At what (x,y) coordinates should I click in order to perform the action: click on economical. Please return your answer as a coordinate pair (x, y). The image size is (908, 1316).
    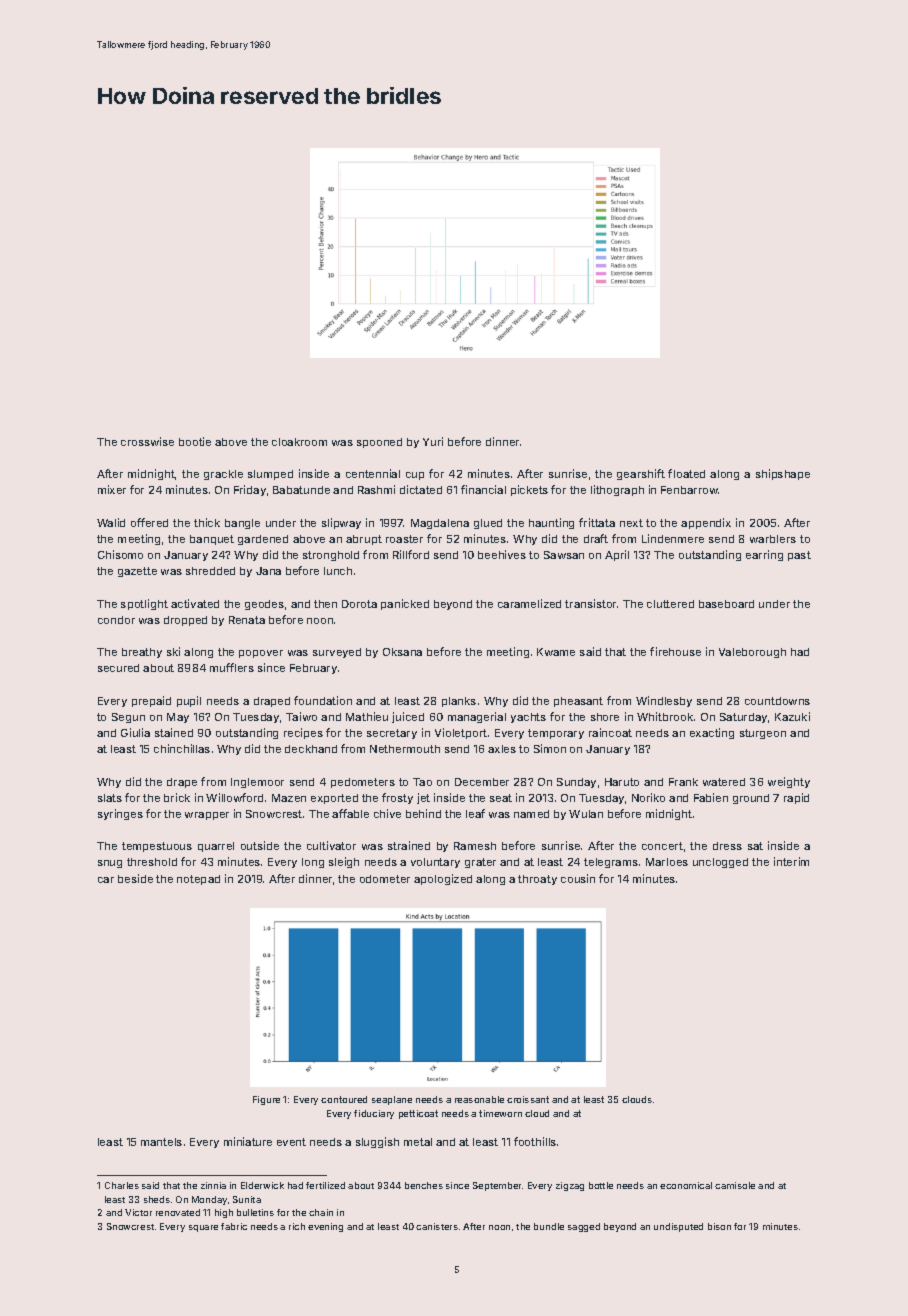
    Looking at the image, I should click on (686, 1185).
